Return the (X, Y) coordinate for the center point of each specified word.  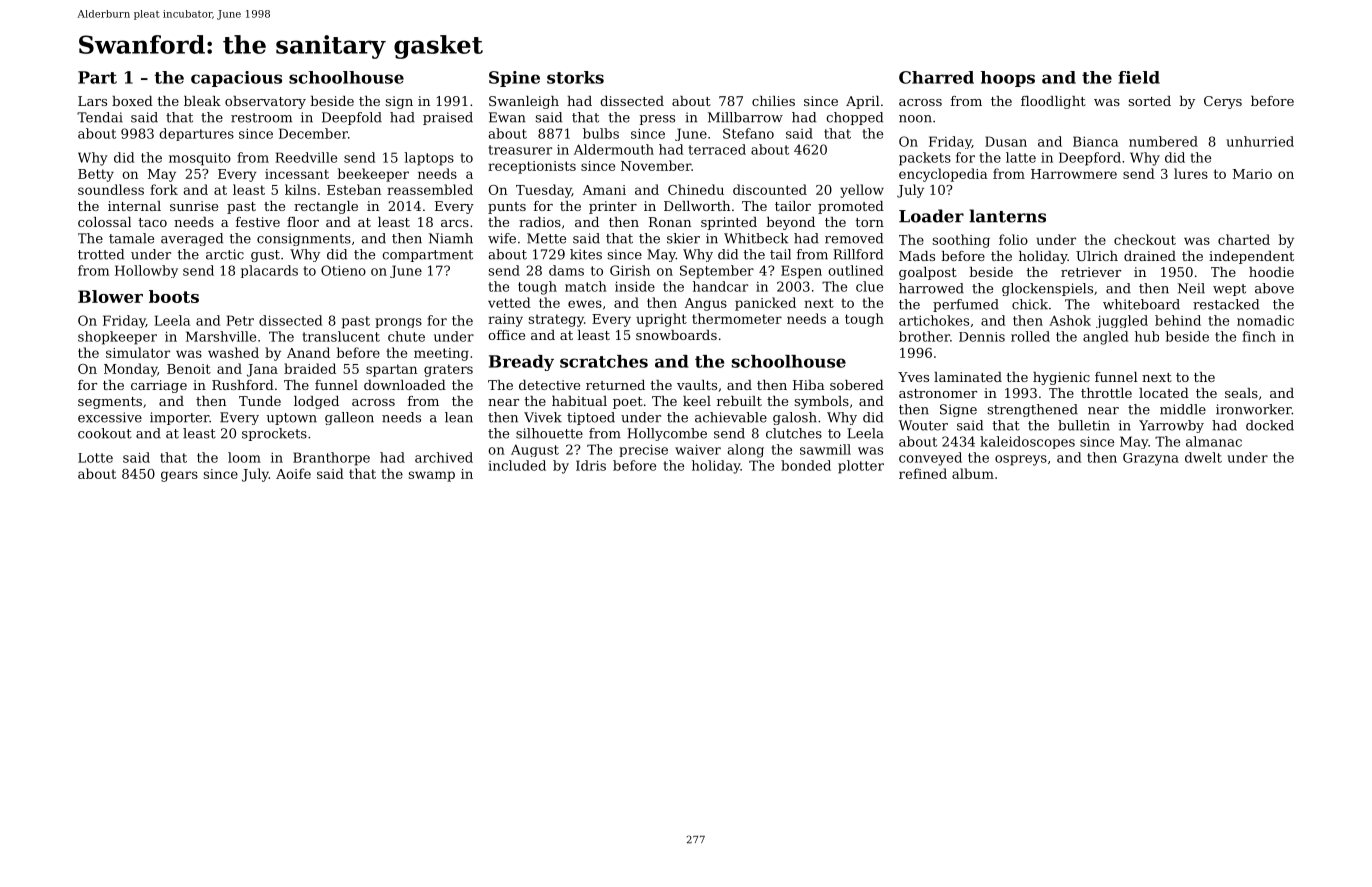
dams (566, 270)
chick (1030, 304)
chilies (773, 101)
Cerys (1223, 102)
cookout (105, 433)
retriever (1091, 272)
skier (683, 238)
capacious (236, 79)
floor (303, 222)
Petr (240, 320)
